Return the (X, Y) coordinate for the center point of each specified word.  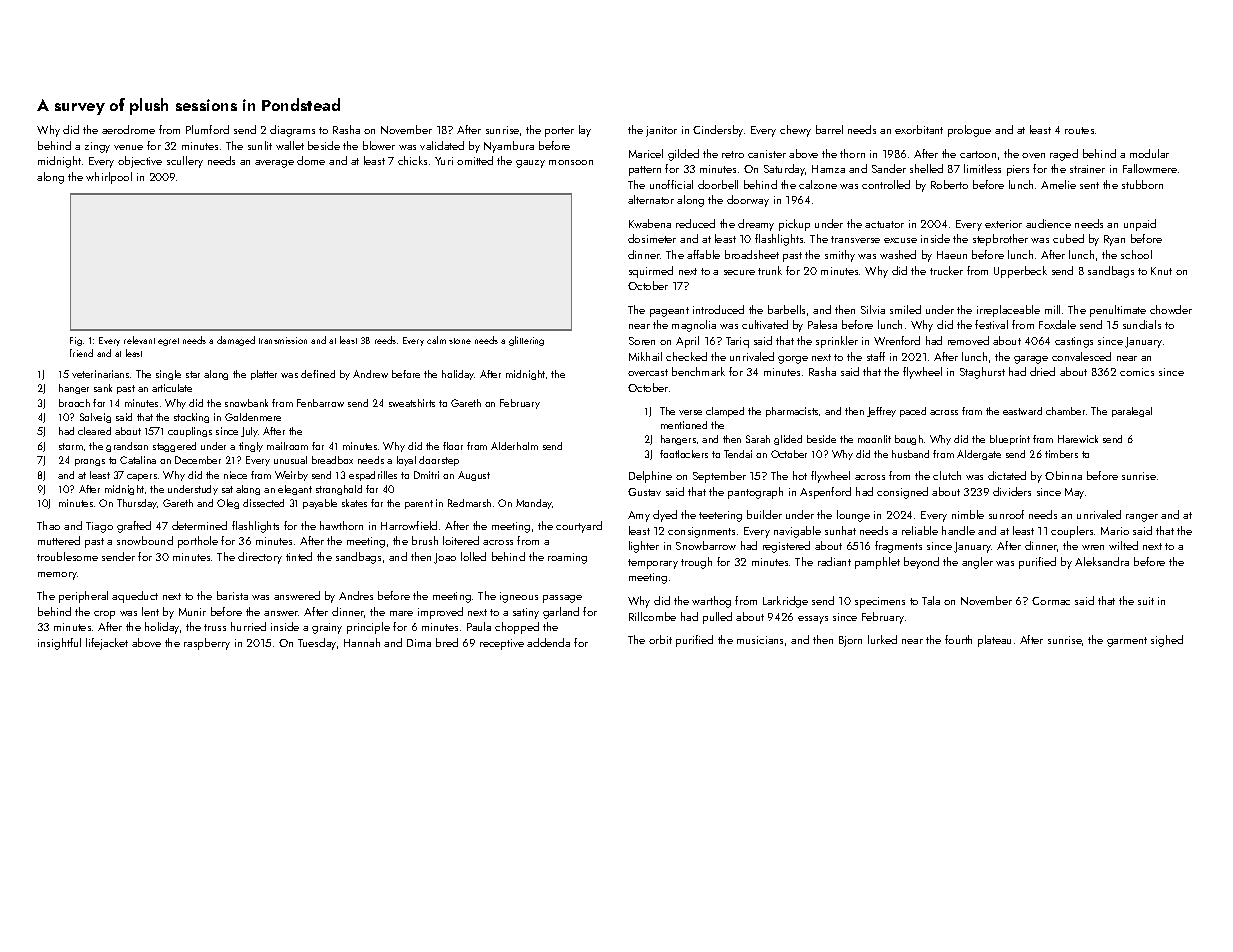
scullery (185, 162)
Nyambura (509, 147)
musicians (760, 640)
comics (1137, 372)
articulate (172, 388)
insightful (59, 644)
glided (788, 440)
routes (1079, 130)
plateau (994, 641)
